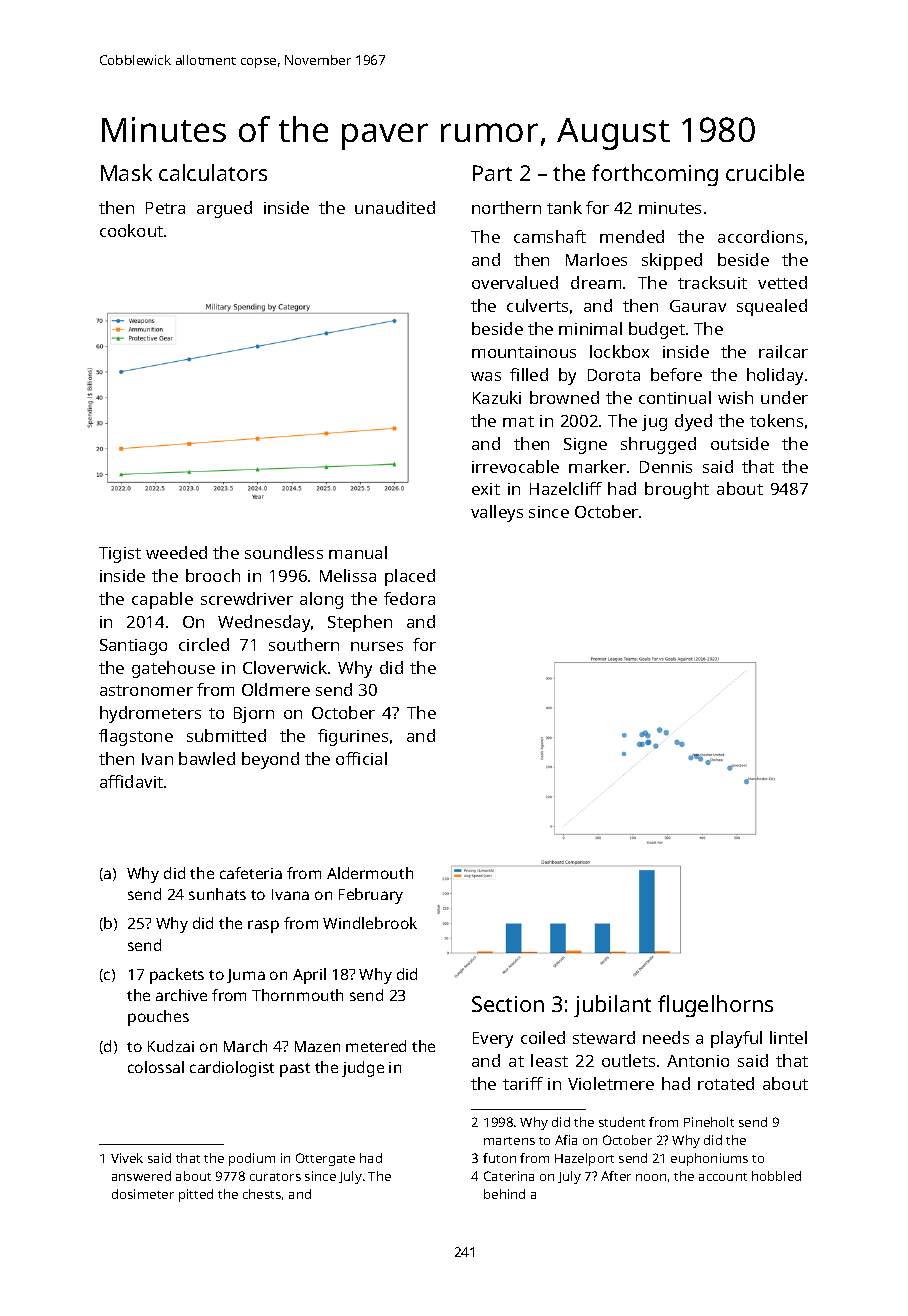  Describe the element at coordinates (765, 172) in the screenshot. I see `crucible` at that location.
